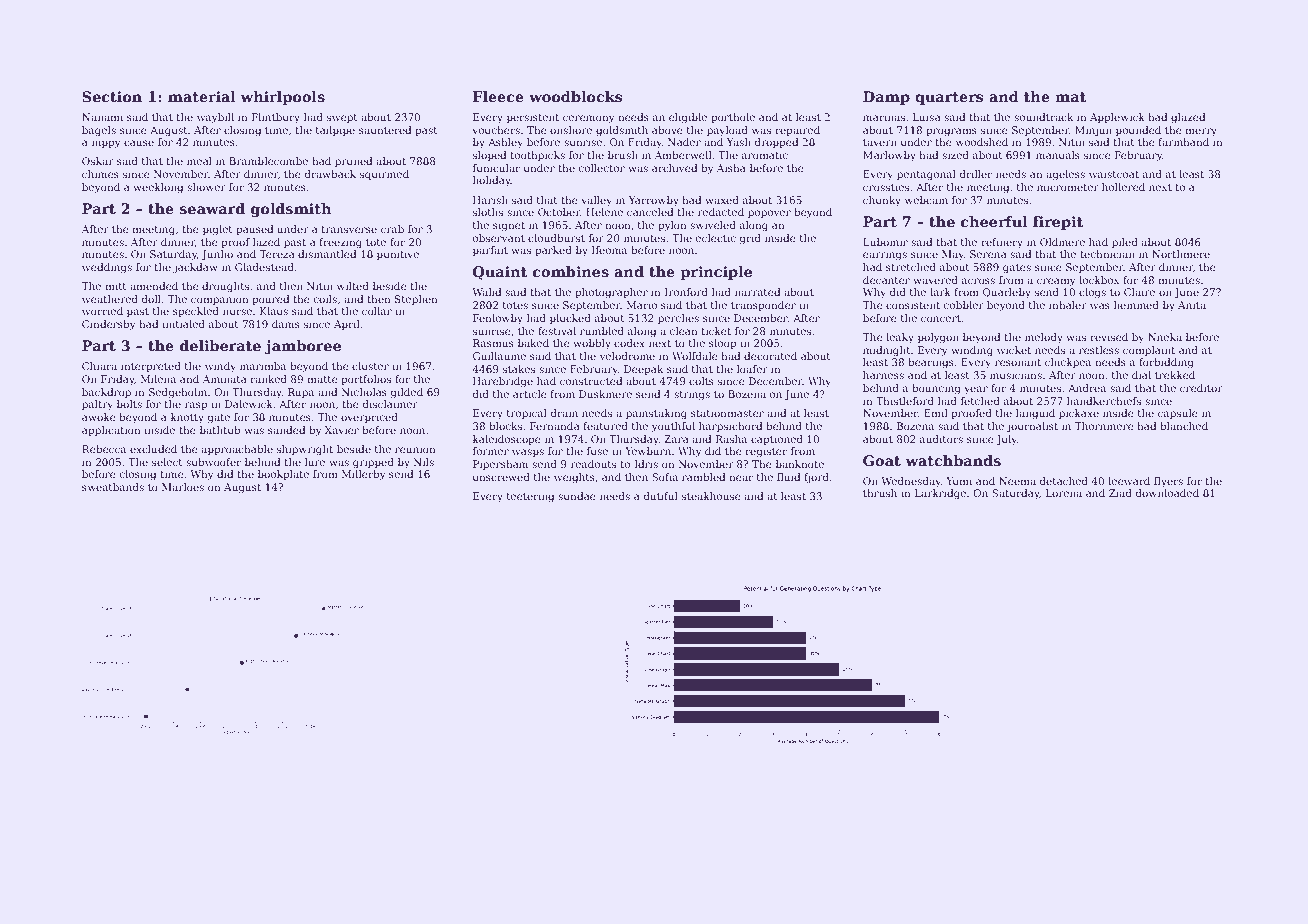  I want to click on Klaus, so click(274, 311).
